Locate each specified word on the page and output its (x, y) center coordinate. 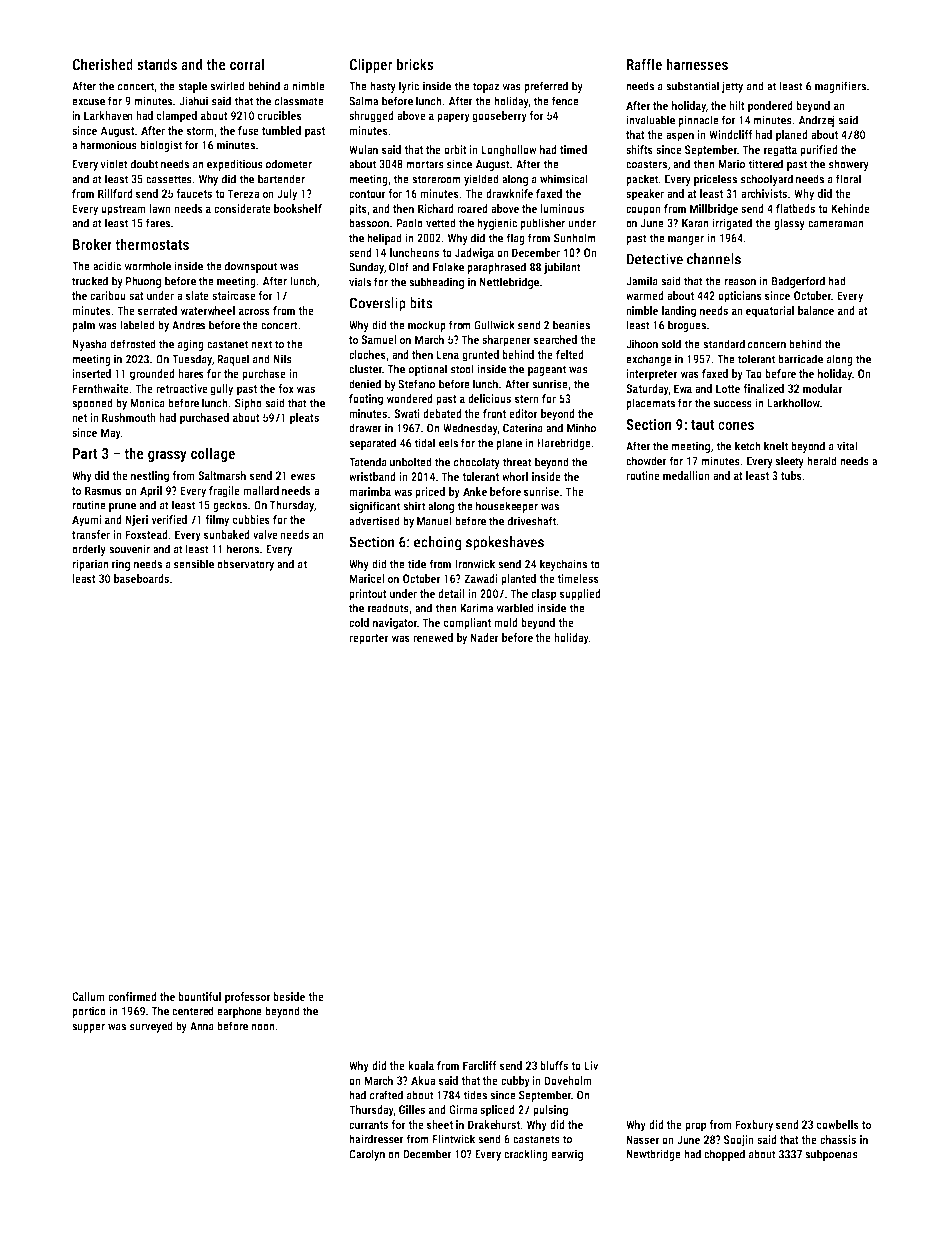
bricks (415, 64)
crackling (526, 1155)
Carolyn (367, 1155)
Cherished (102, 64)
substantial (692, 86)
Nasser (643, 1139)
